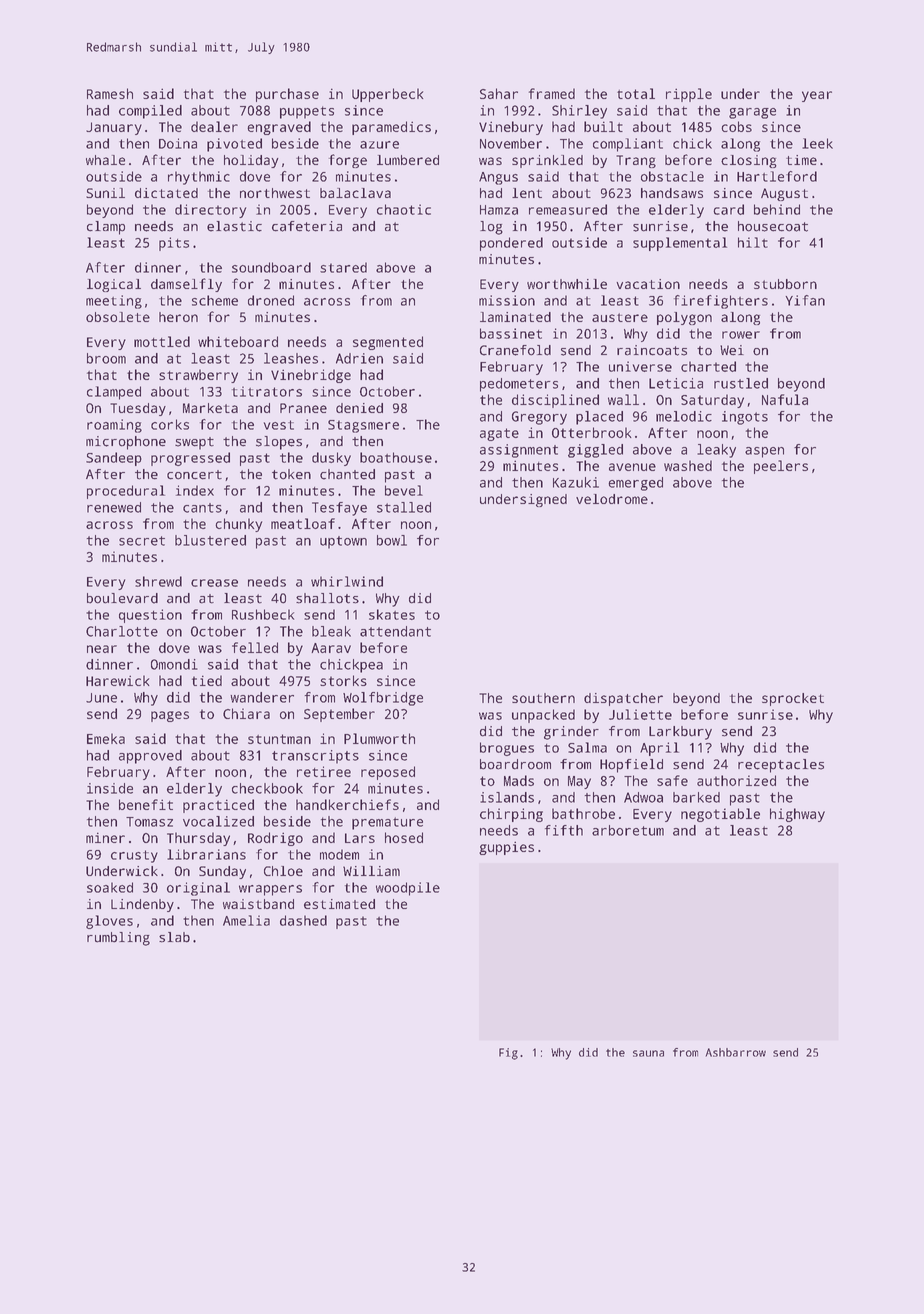 This screenshot has height=1314, width=924. Describe the element at coordinates (635, 484) in the screenshot. I see `emerged` at that location.
